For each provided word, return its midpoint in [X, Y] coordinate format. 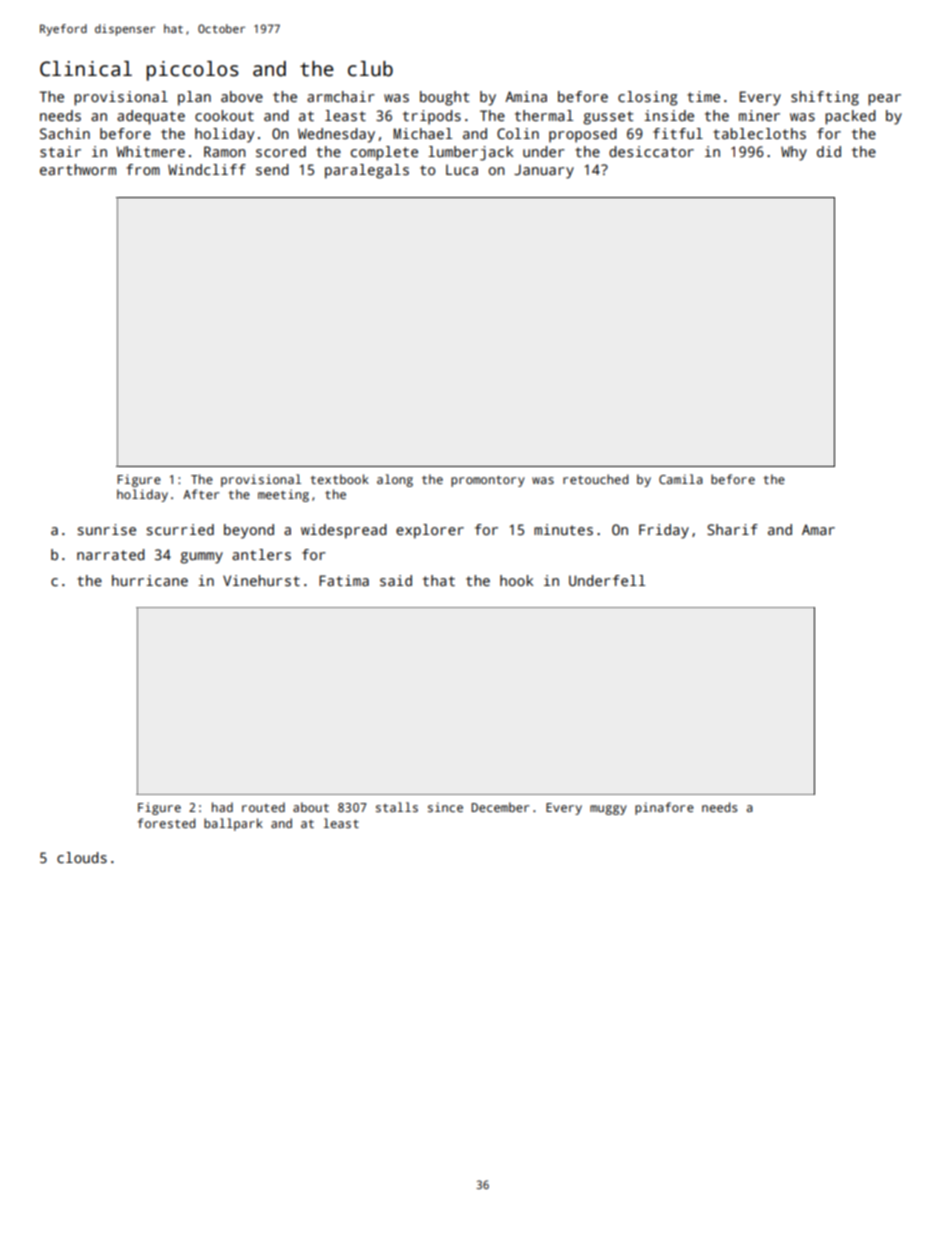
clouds [82, 857]
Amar [818, 529]
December [500, 807]
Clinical [86, 69]
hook [516, 580]
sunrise [106, 529]
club [370, 69]
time [703, 96]
